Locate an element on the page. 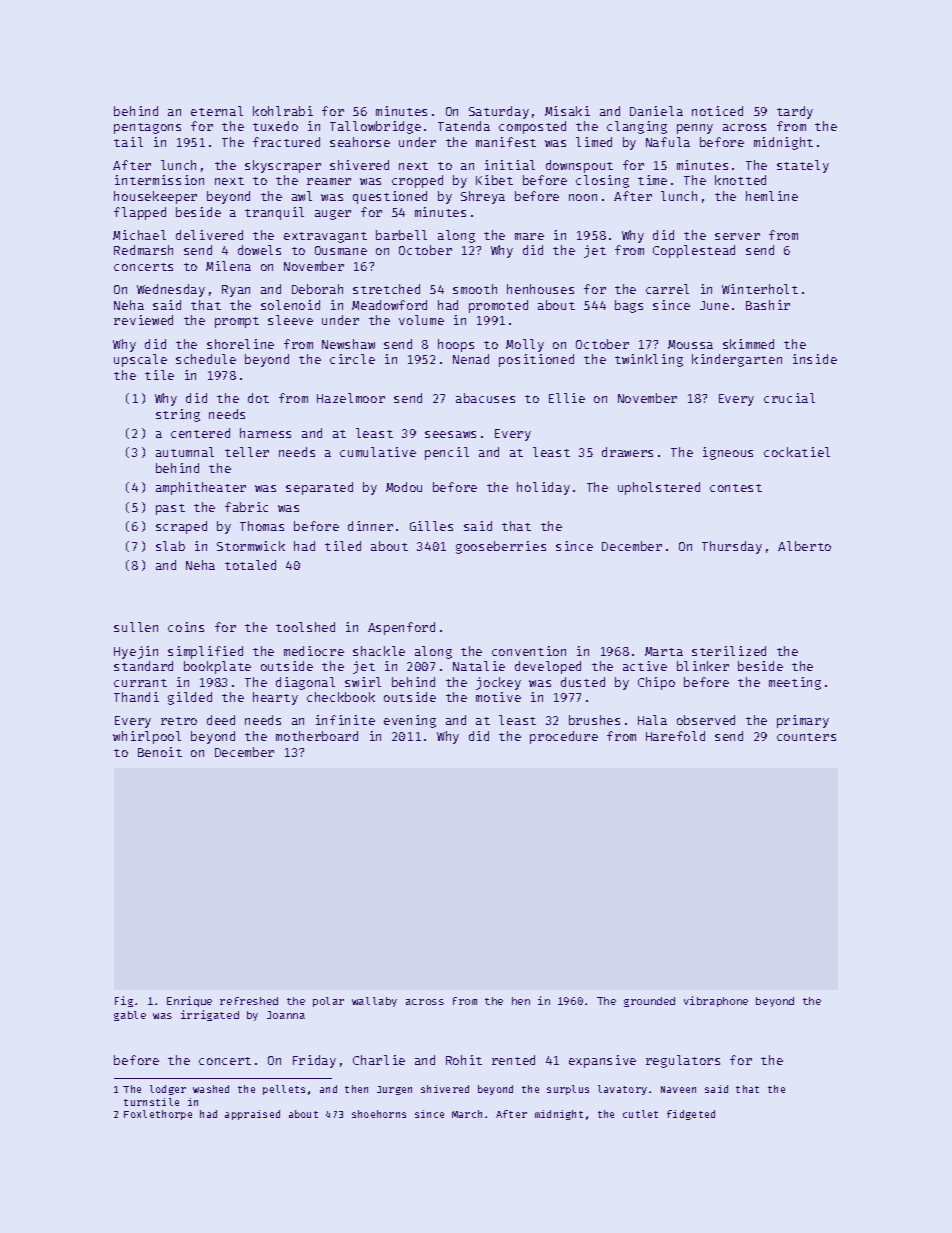 The height and width of the image is (1233, 952). convention is located at coordinates (529, 651).
